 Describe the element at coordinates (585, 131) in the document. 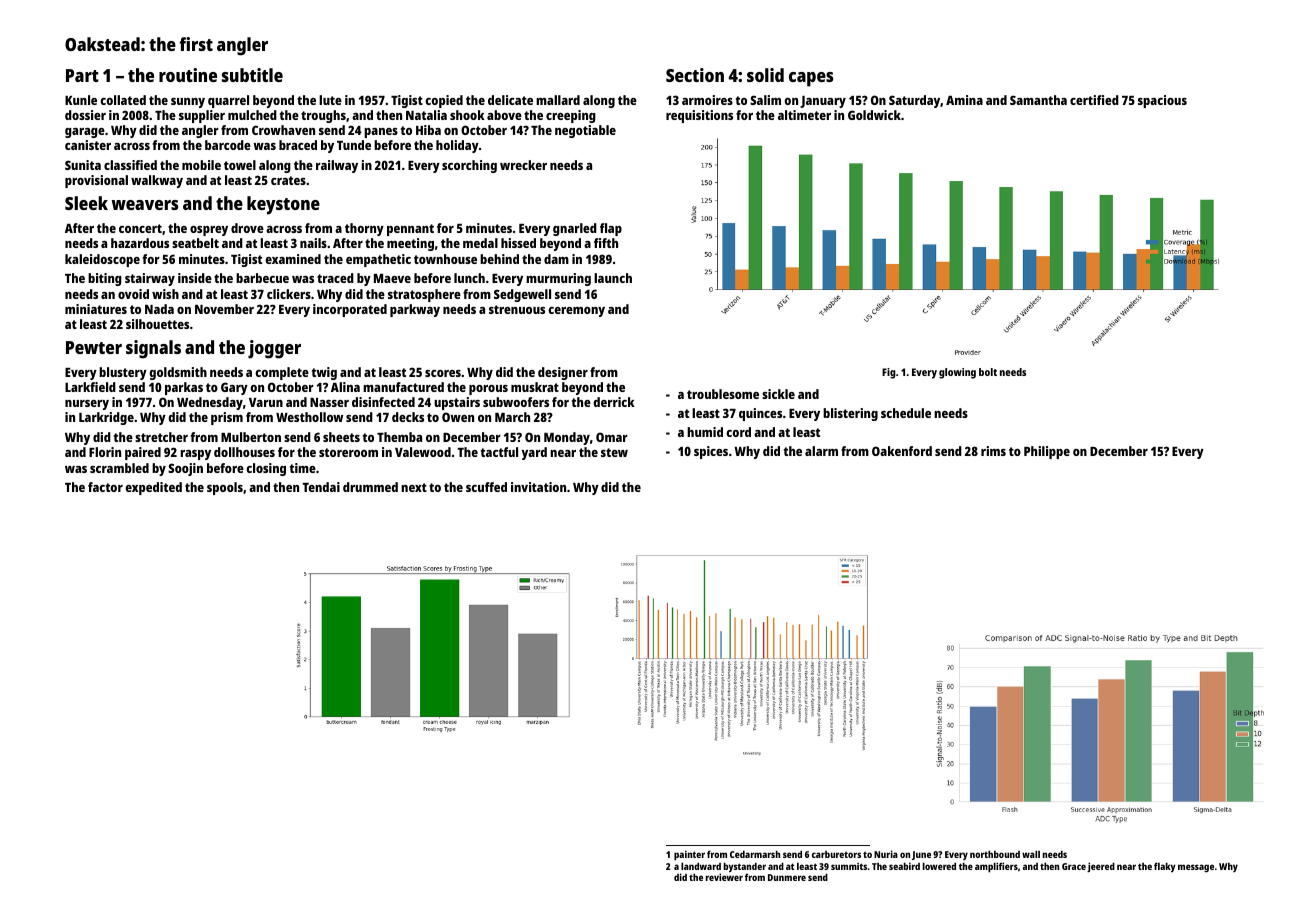

I see `negotiable` at that location.
